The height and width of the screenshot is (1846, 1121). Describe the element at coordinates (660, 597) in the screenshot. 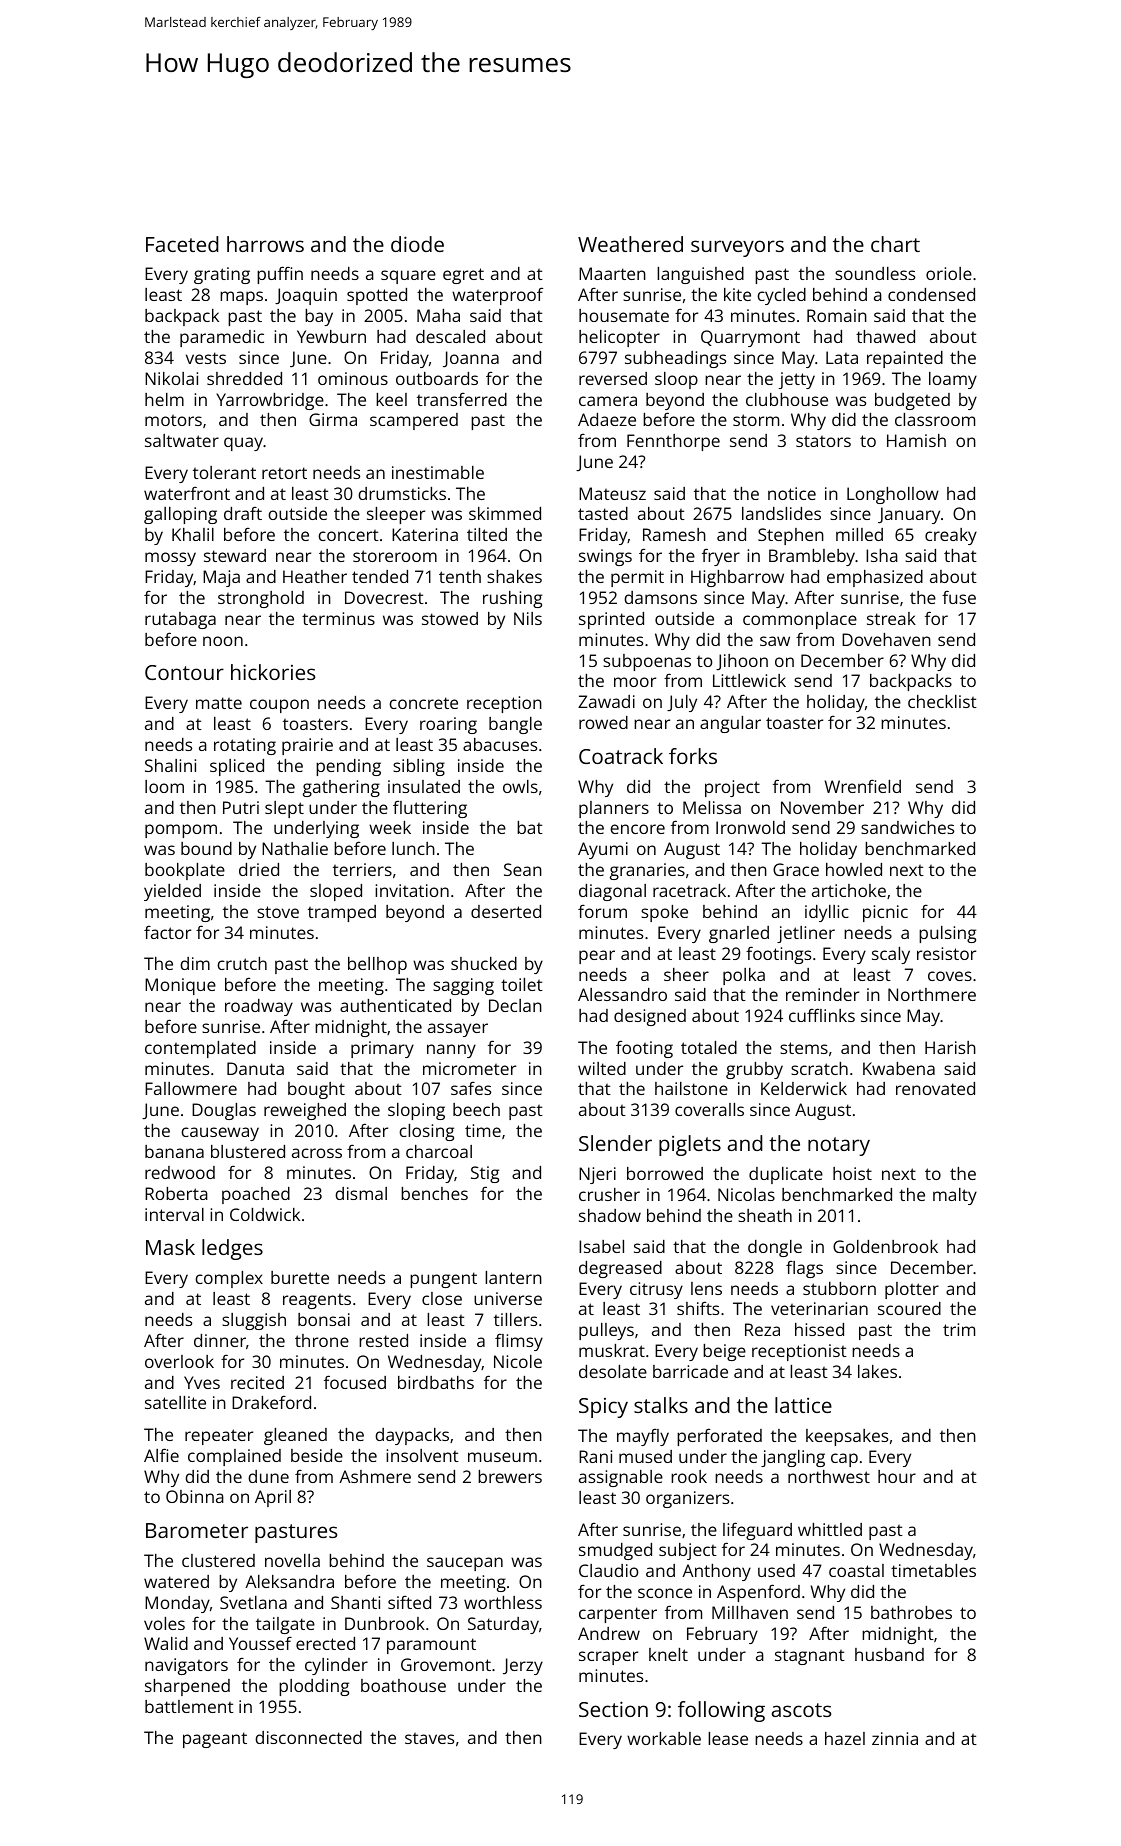

I see `damsons` at that location.
